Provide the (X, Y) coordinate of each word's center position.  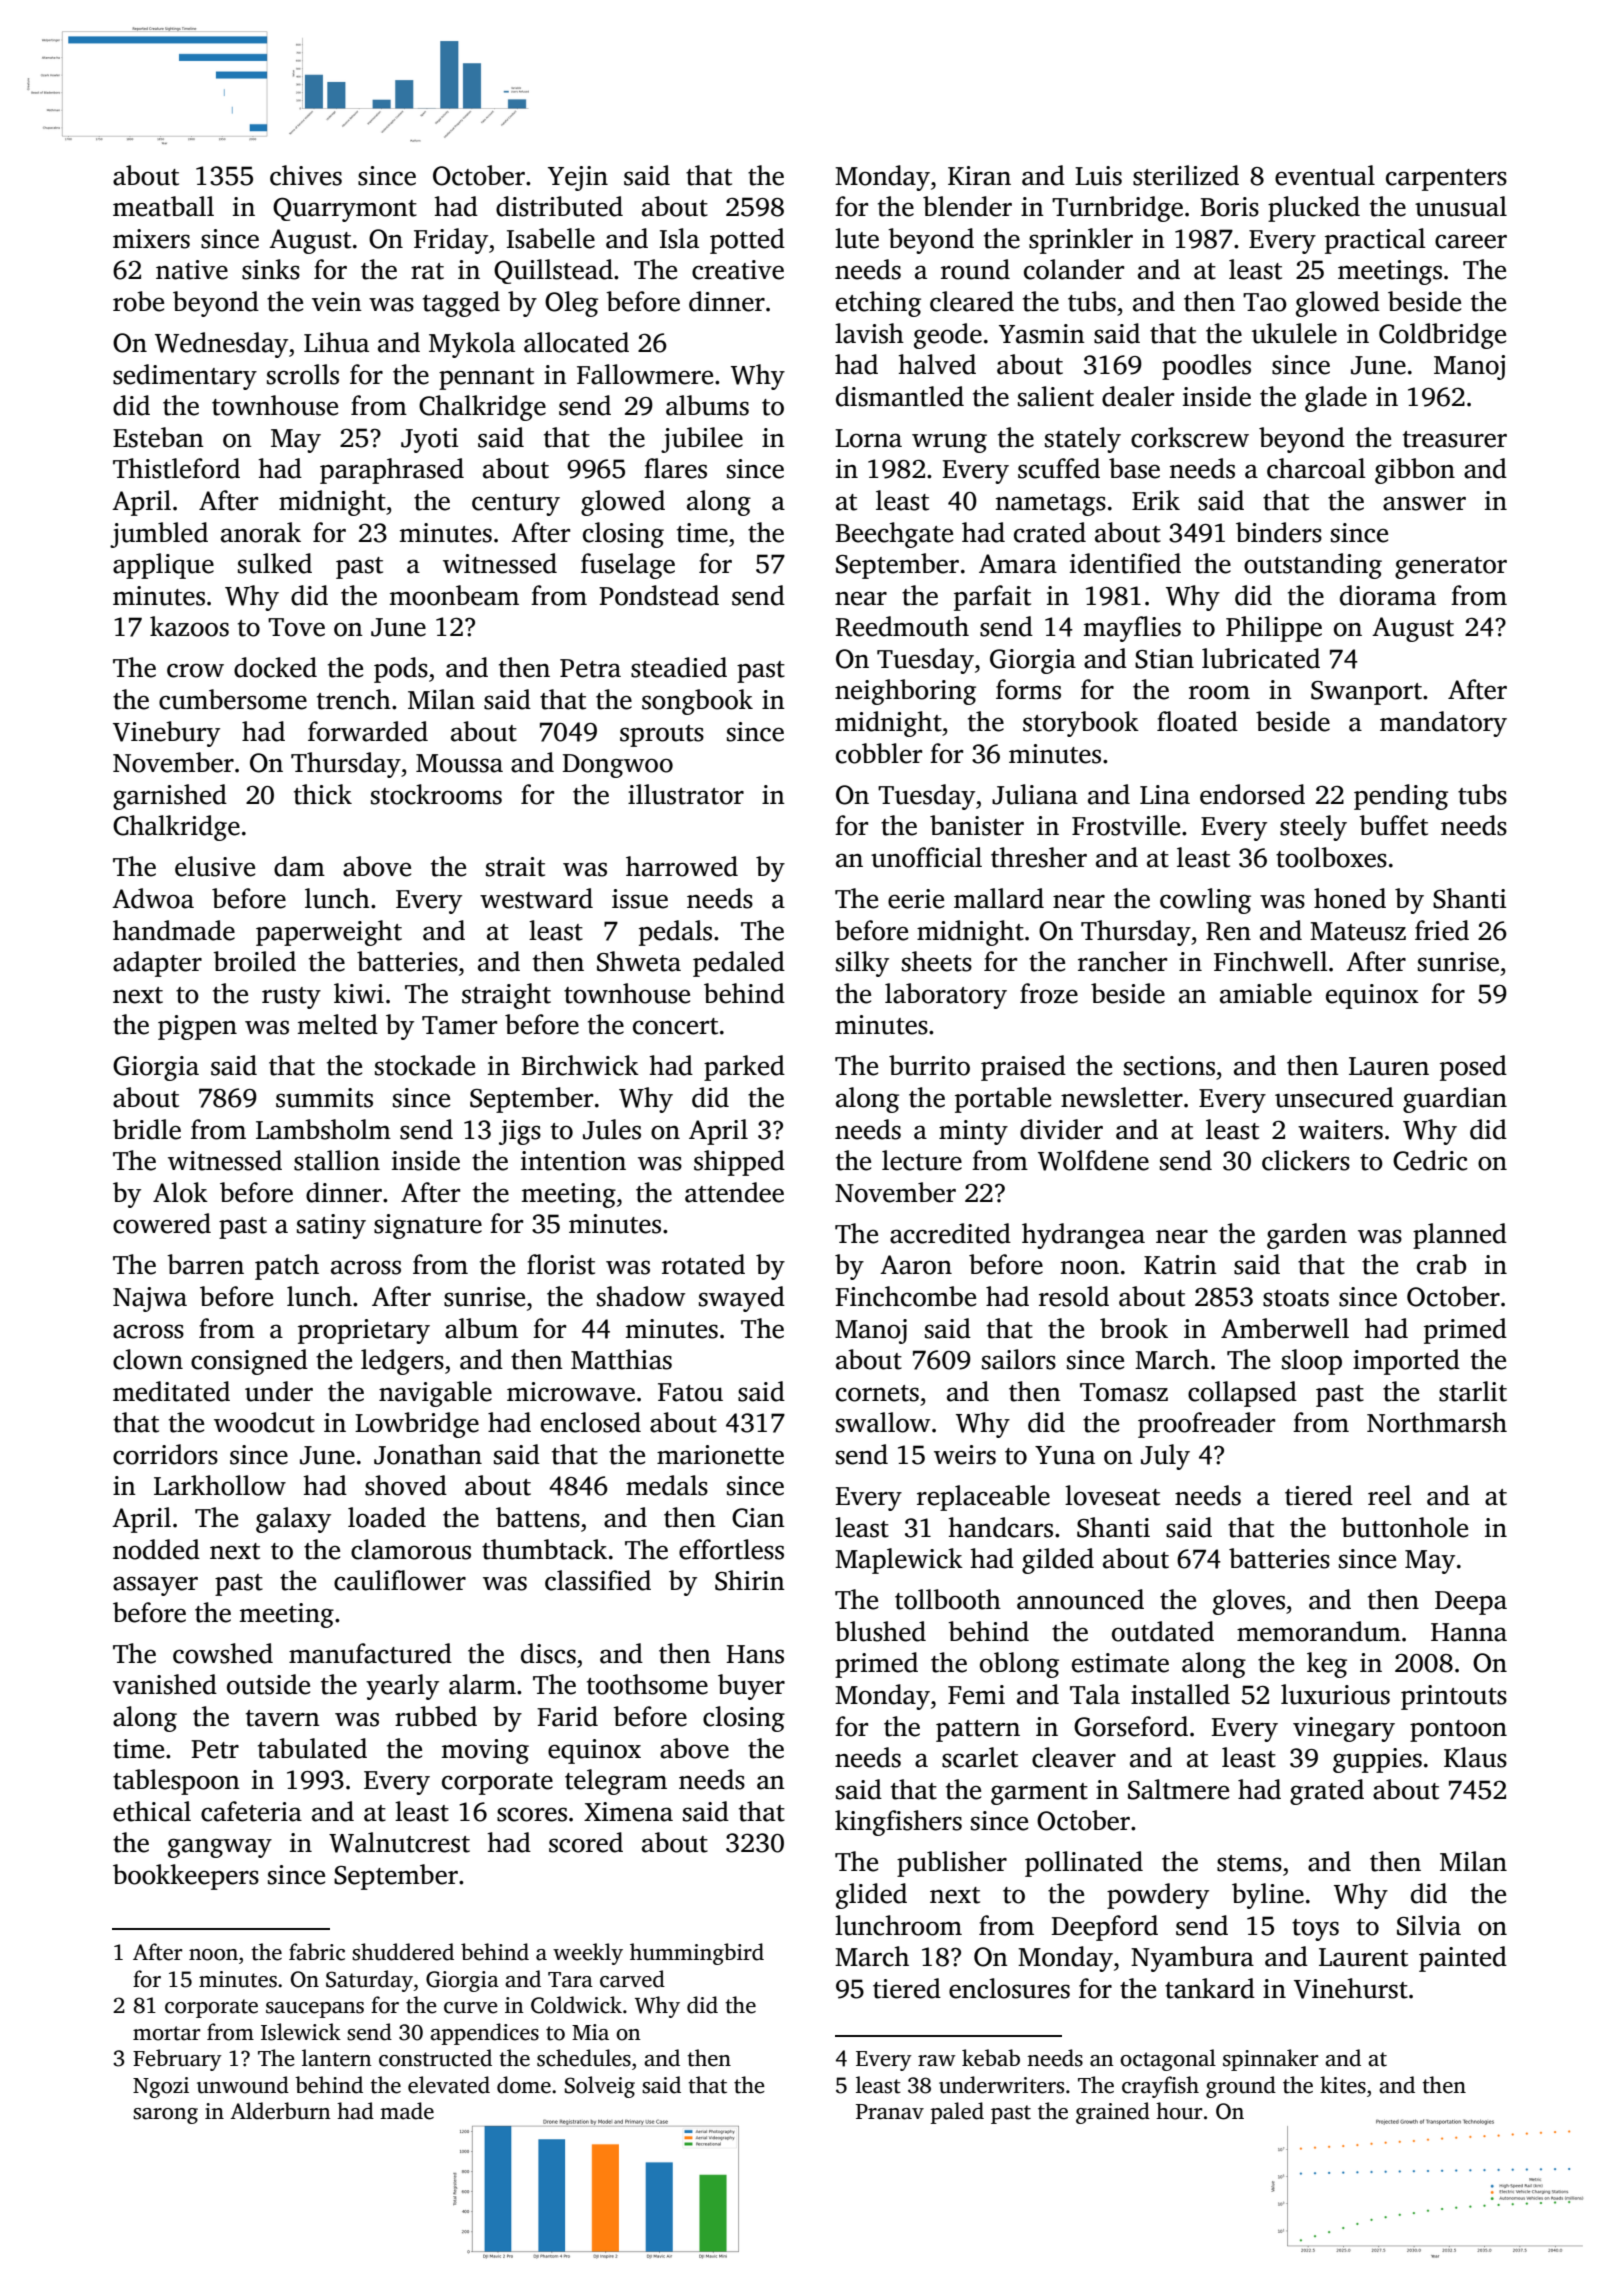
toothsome (647, 1684)
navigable (435, 1394)
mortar (167, 2033)
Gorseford (1131, 1726)
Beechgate (894, 535)
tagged (461, 304)
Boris (1230, 207)
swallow (883, 1422)
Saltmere (1178, 1789)
